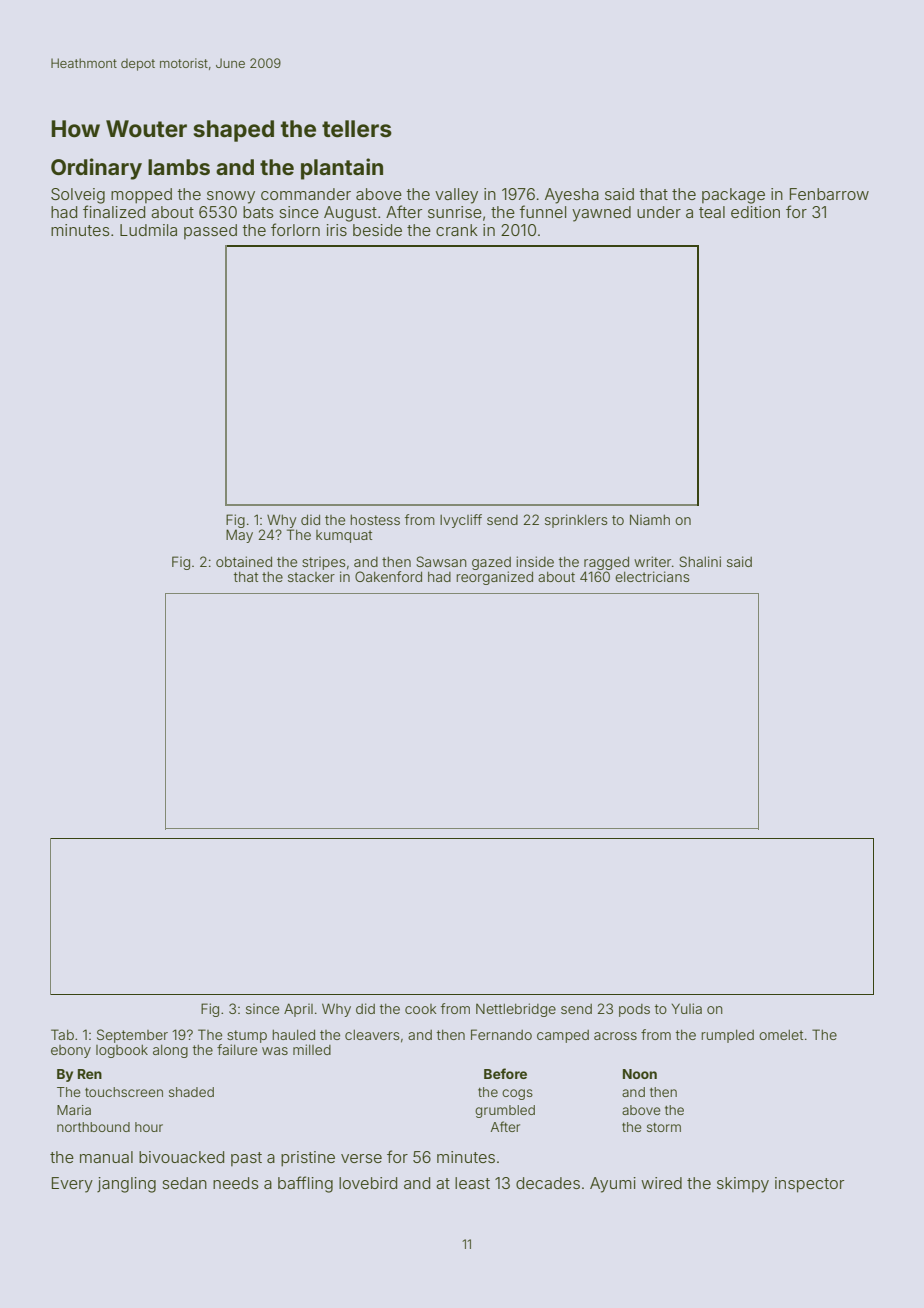 The image size is (924, 1308). What do you see at coordinates (572, 196) in the screenshot?
I see `Ayesha` at bounding box center [572, 196].
